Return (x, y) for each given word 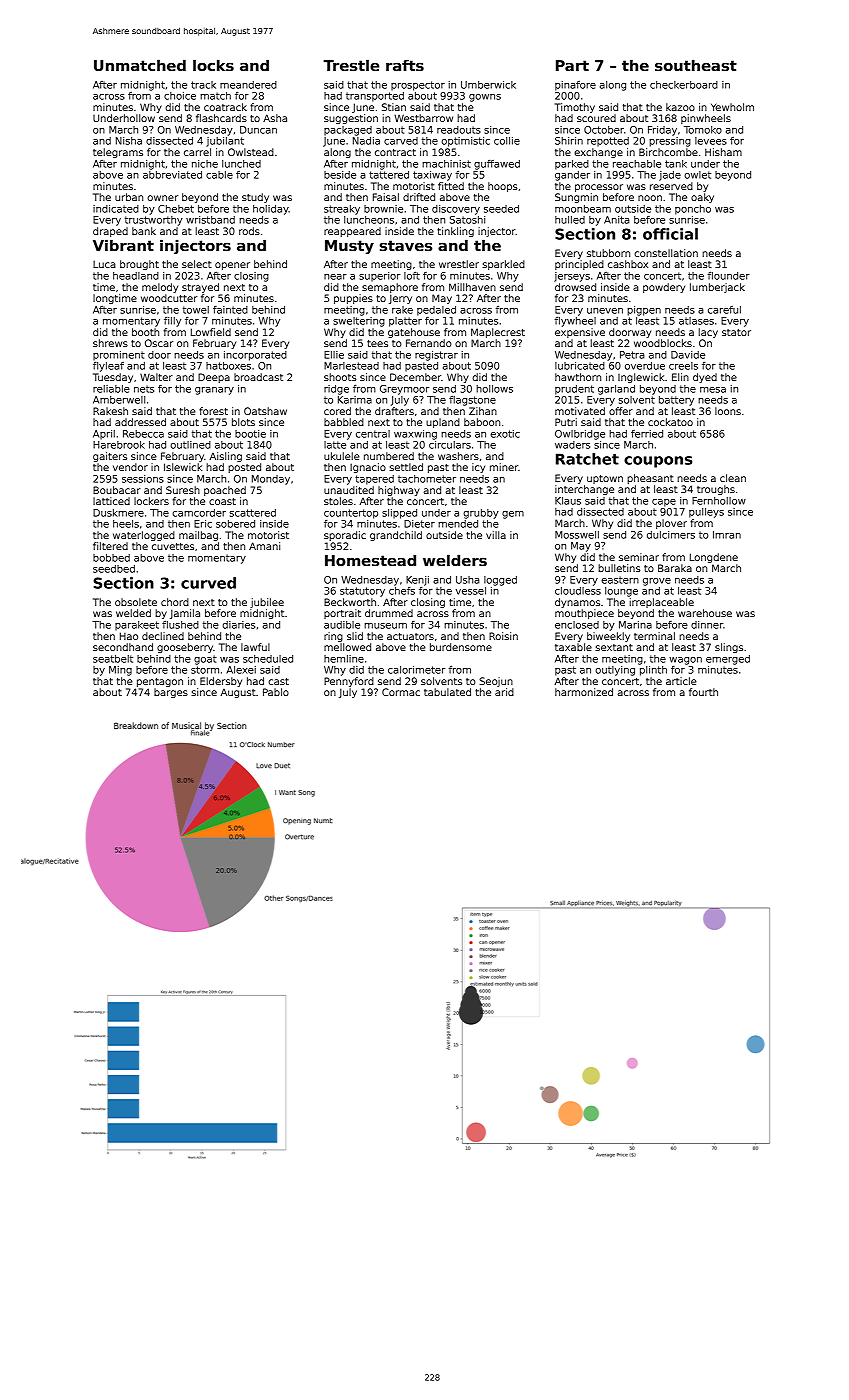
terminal (654, 636)
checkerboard (684, 85)
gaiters (110, 457)
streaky (342, 210)
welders (455, 560)
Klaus (568, 501)
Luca (104, 264)
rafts (405, 65)
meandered (248, 85)
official (670, 234)
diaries (238, 625)
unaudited (349, 490)
